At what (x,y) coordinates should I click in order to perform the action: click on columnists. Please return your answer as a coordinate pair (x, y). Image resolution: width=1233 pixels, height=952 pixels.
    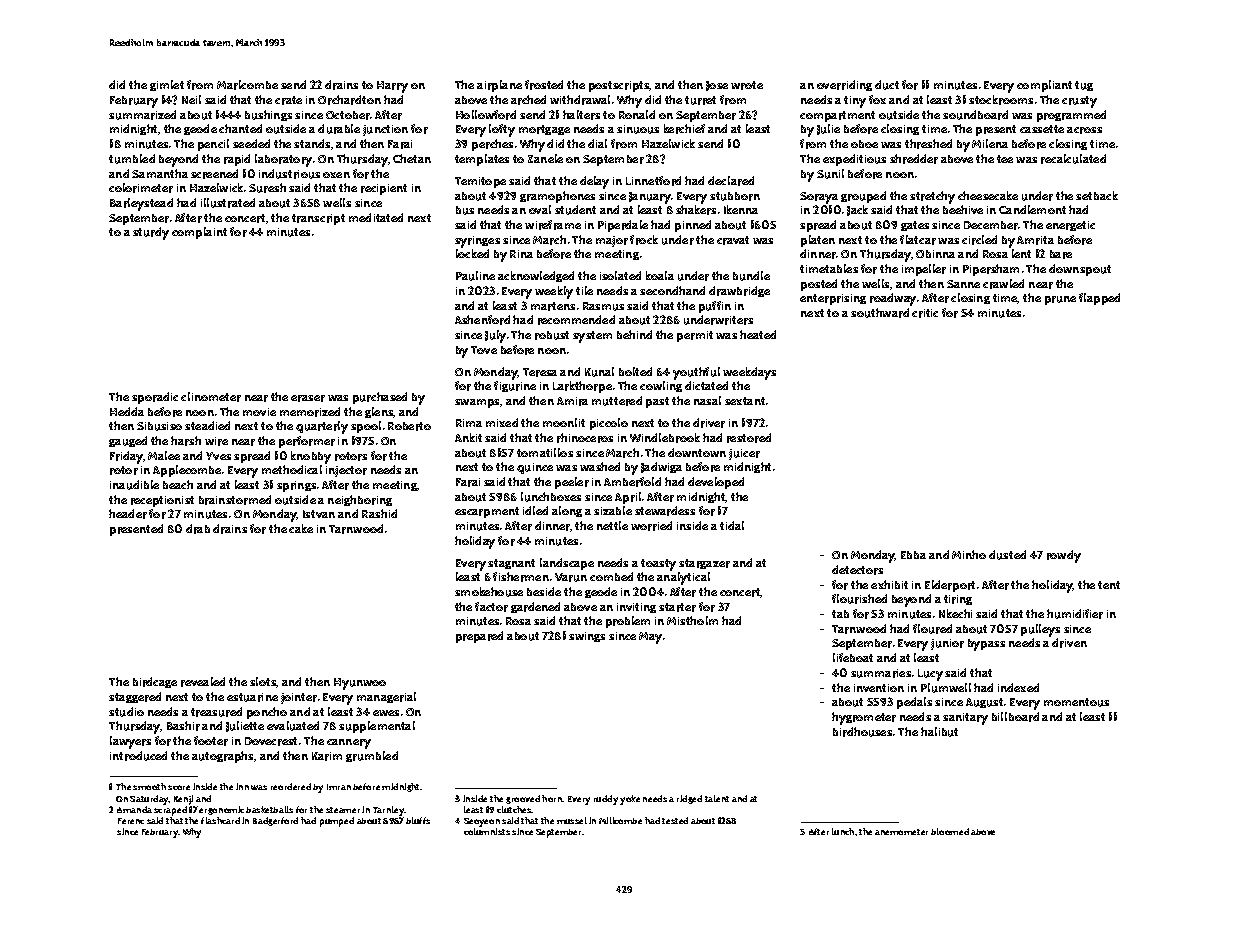
    Looking at the image, I should click on (487, 831).
